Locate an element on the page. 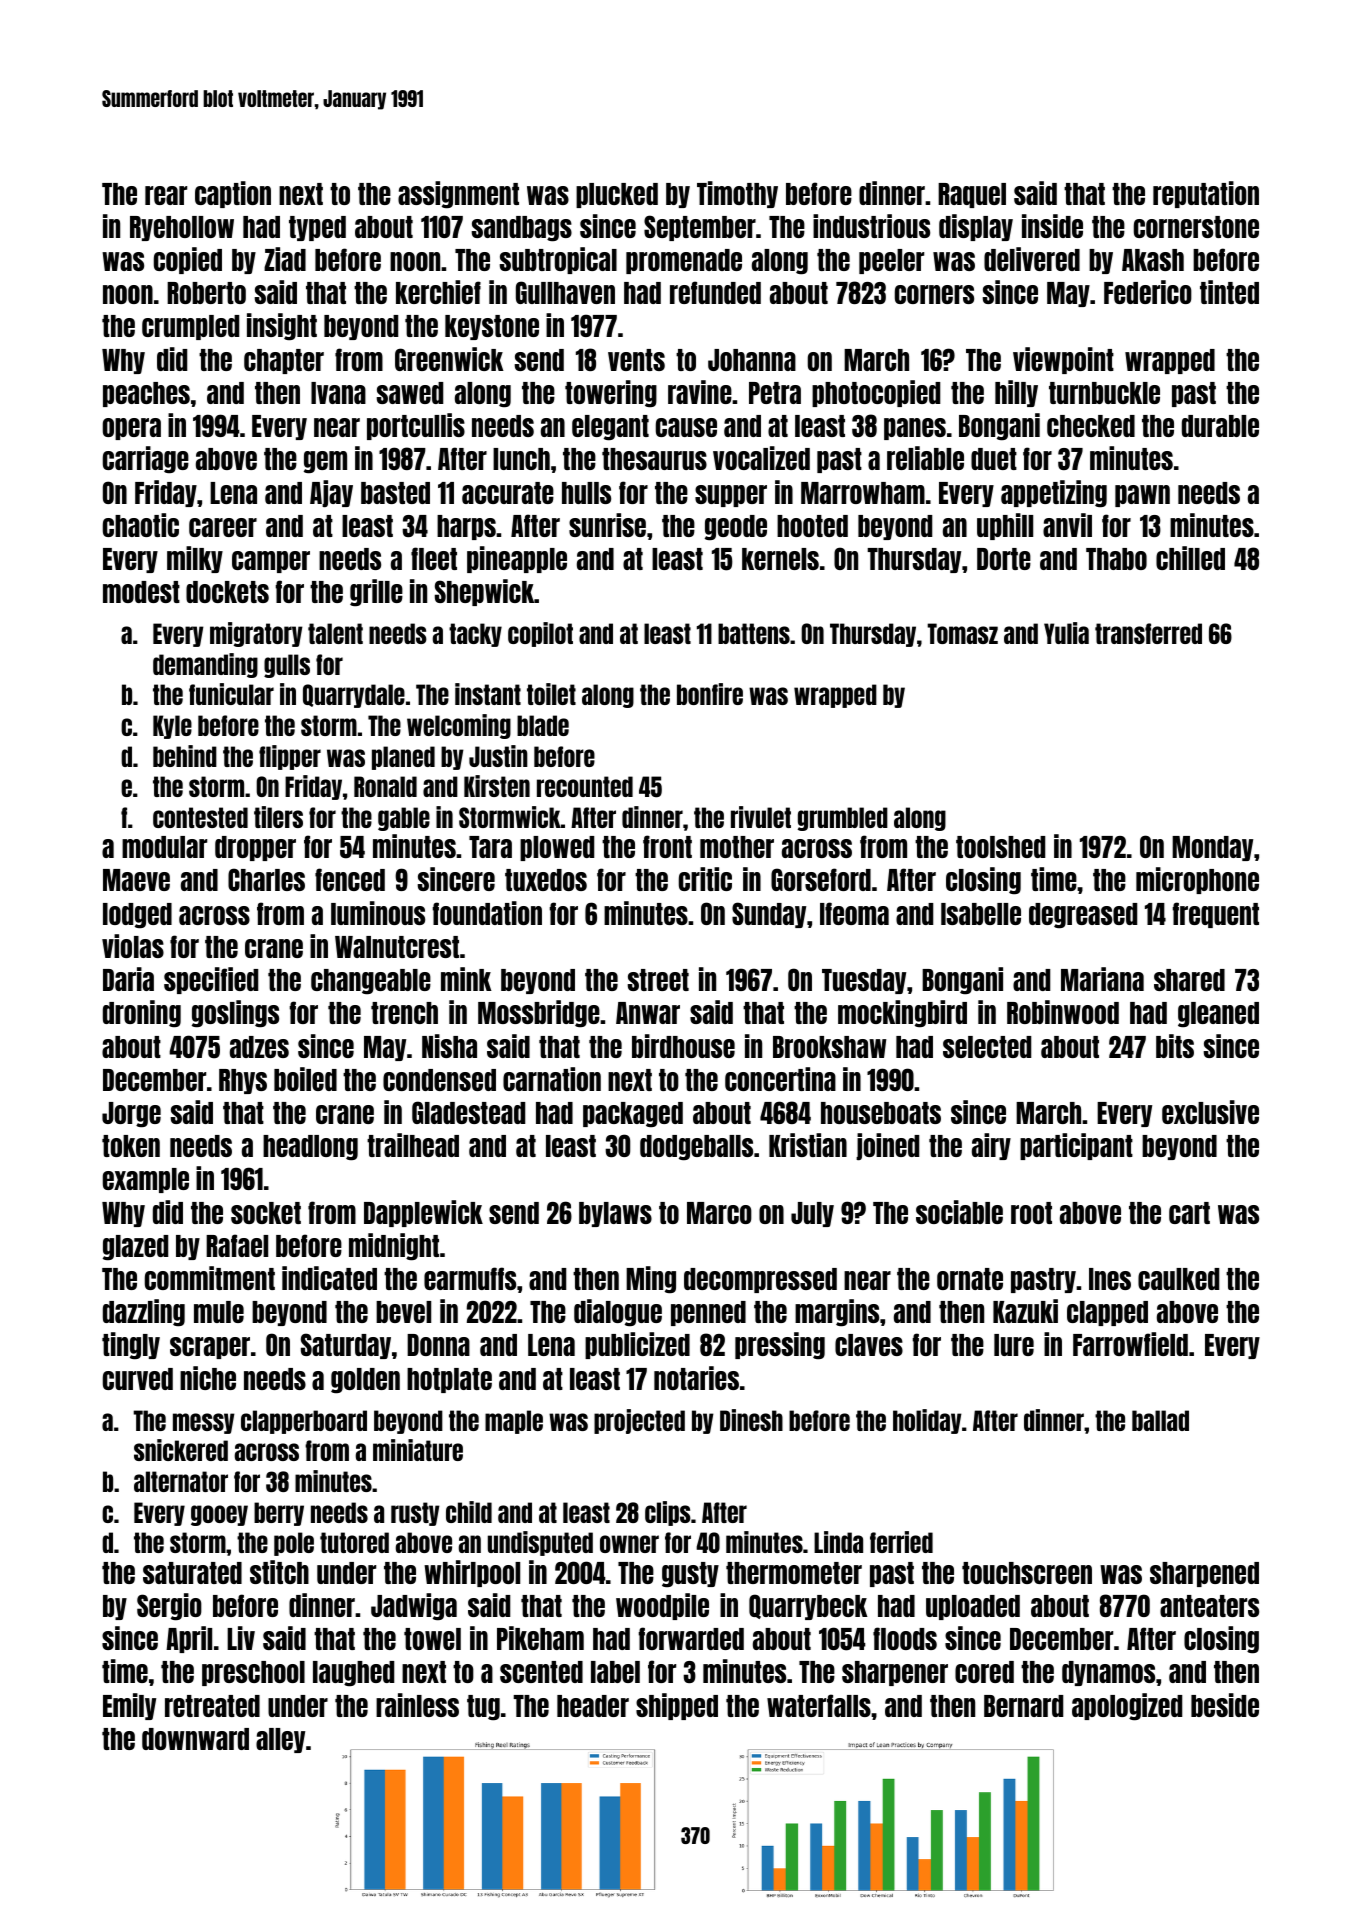  caulked is located at coordinates (1178, 1279).
